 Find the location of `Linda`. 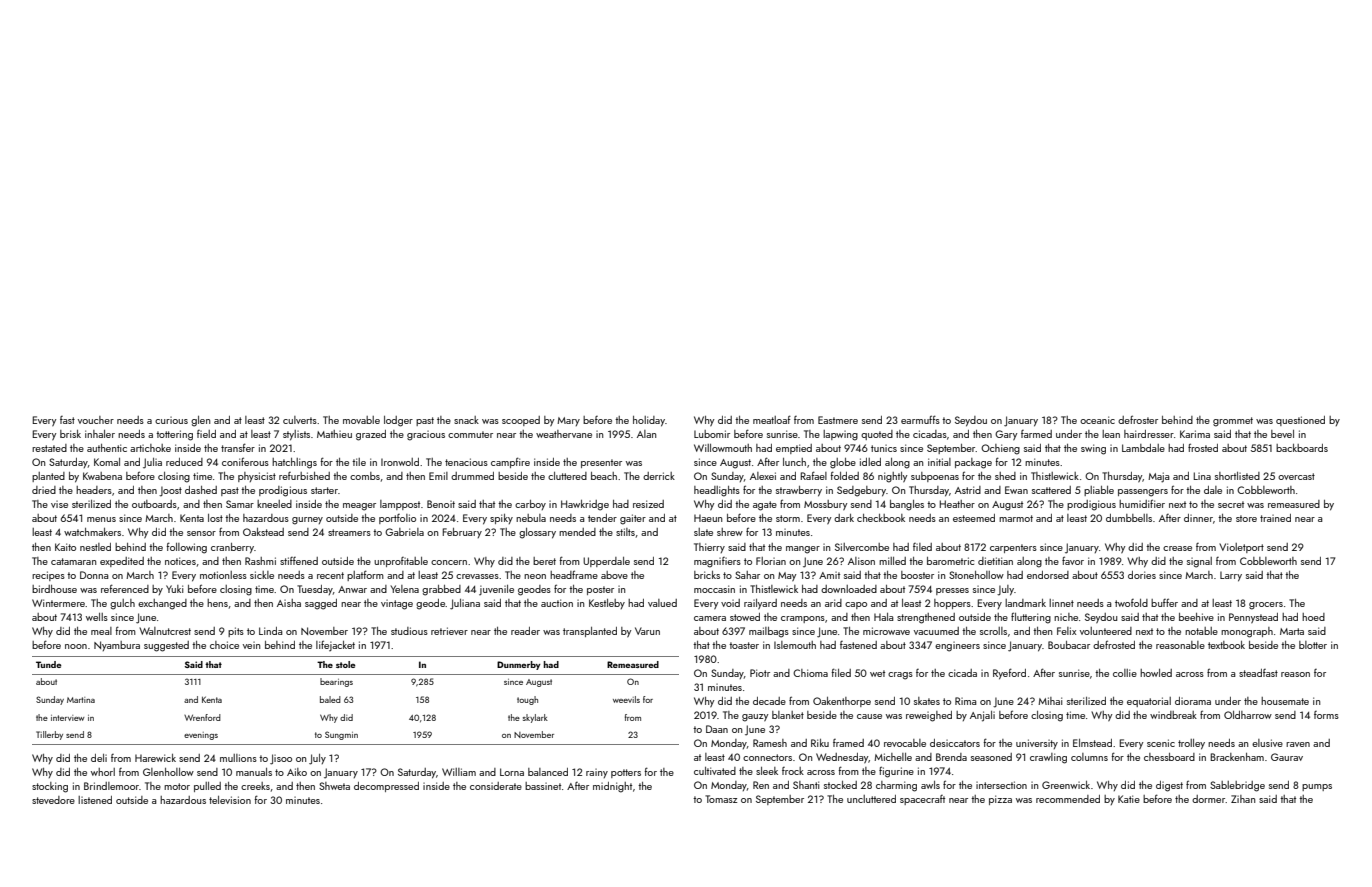

Linda is located at coordinates (271, 631).
